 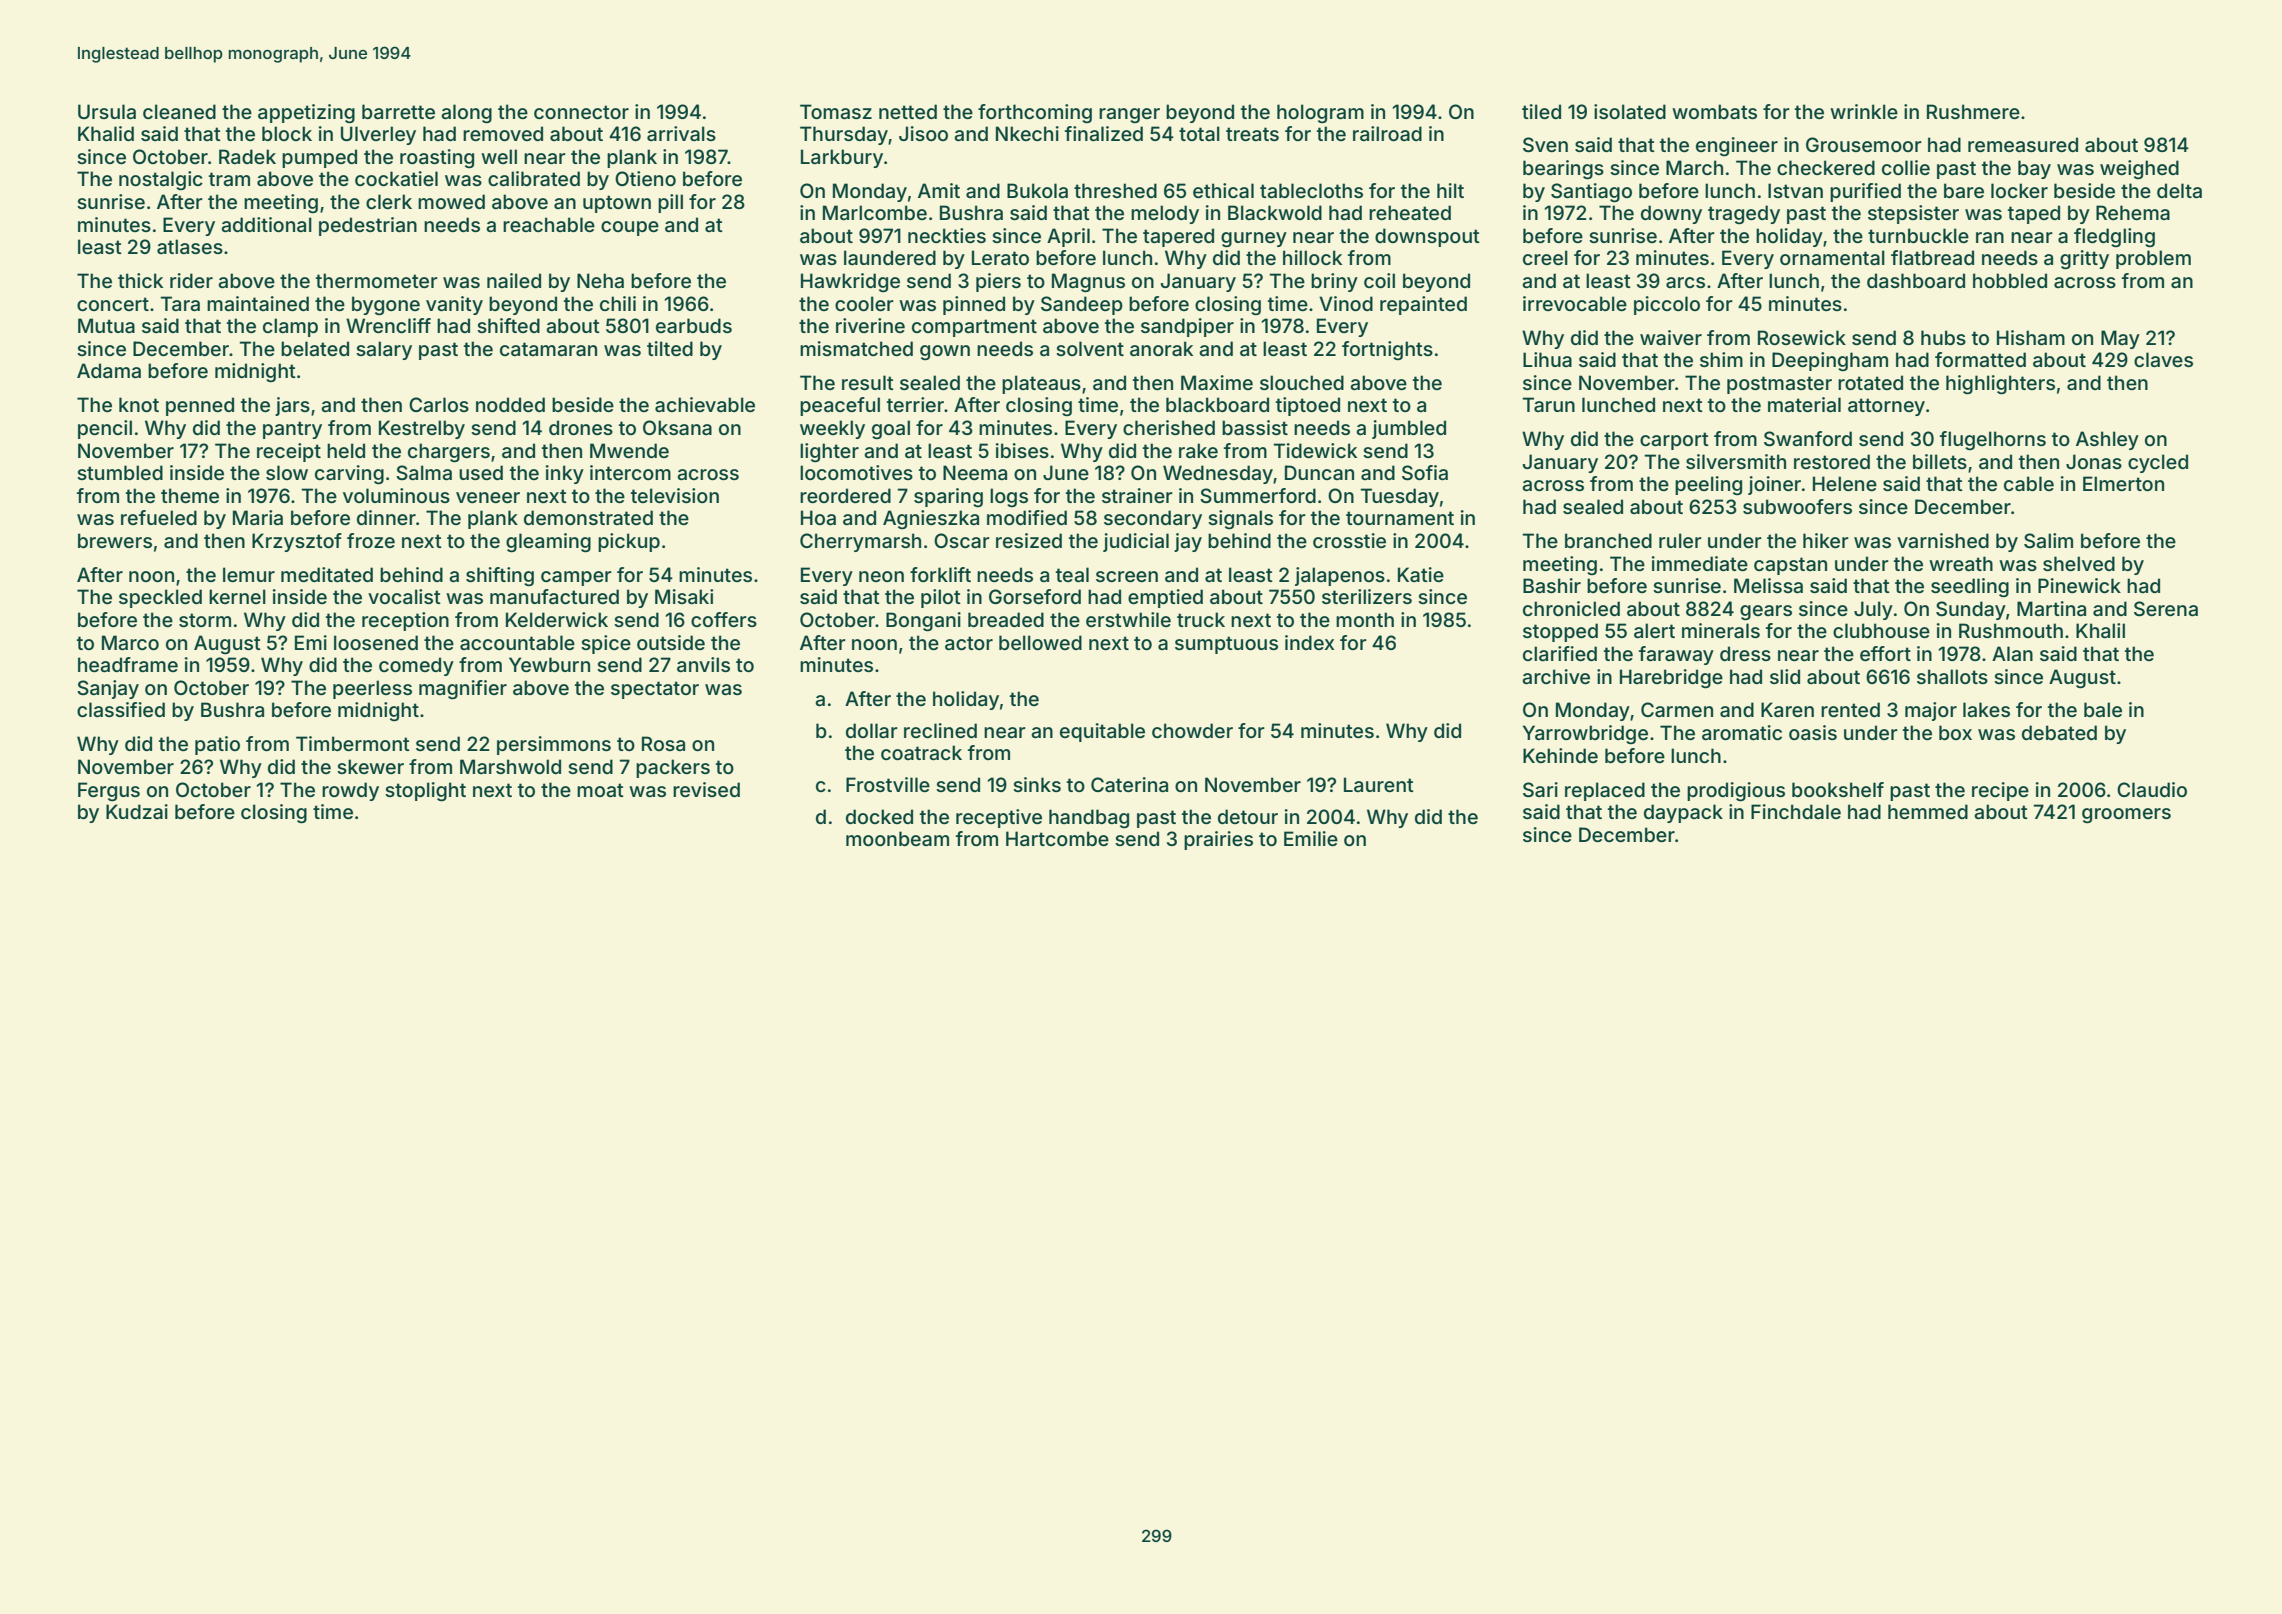 I want to click on arcs, so click(x=1685, y=282).
